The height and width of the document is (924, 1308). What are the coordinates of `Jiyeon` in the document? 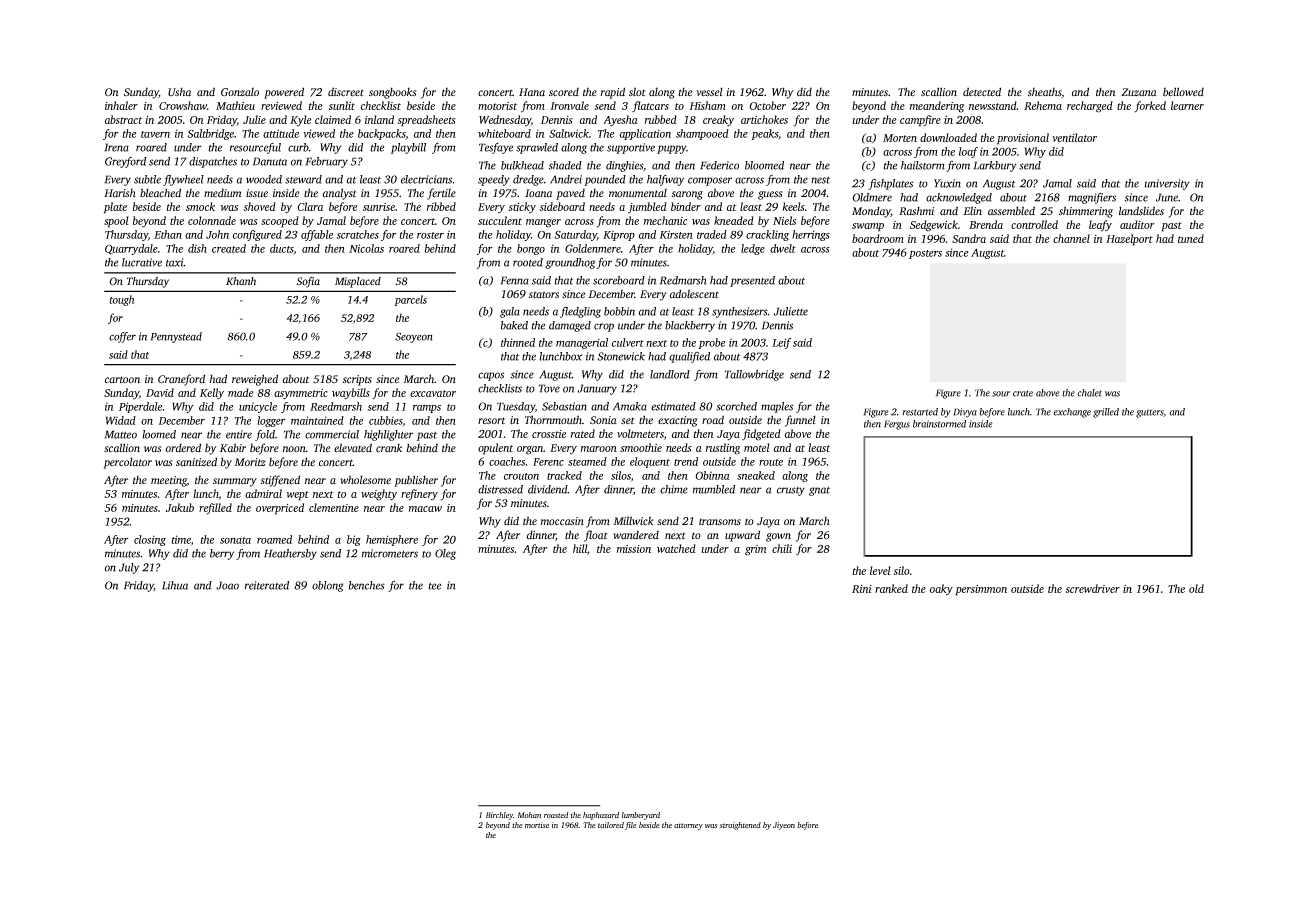 It's located at (784, 826).
